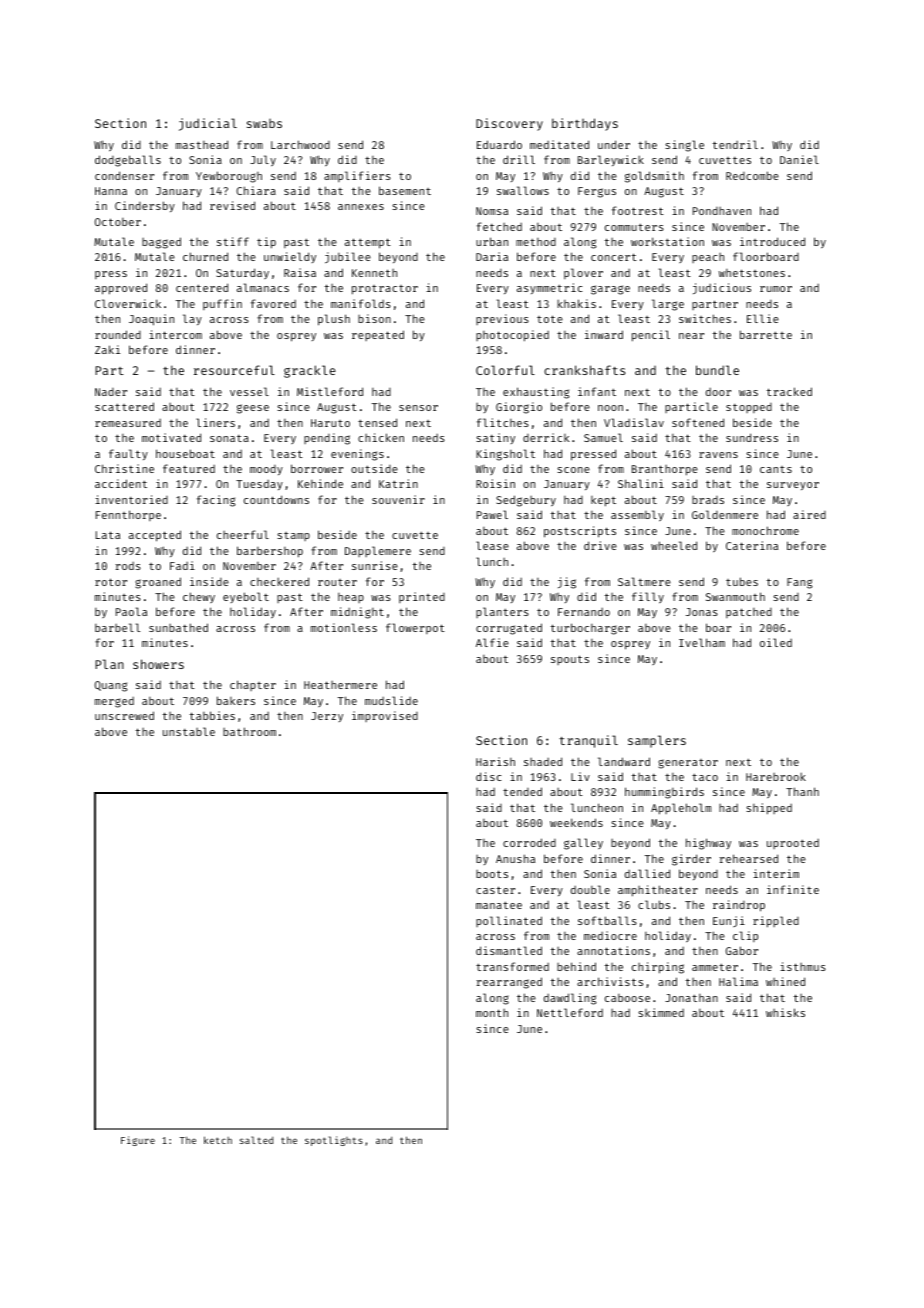 The width and height of the page is (924, 1308). I want to click on manatee, so click(499, 905).
